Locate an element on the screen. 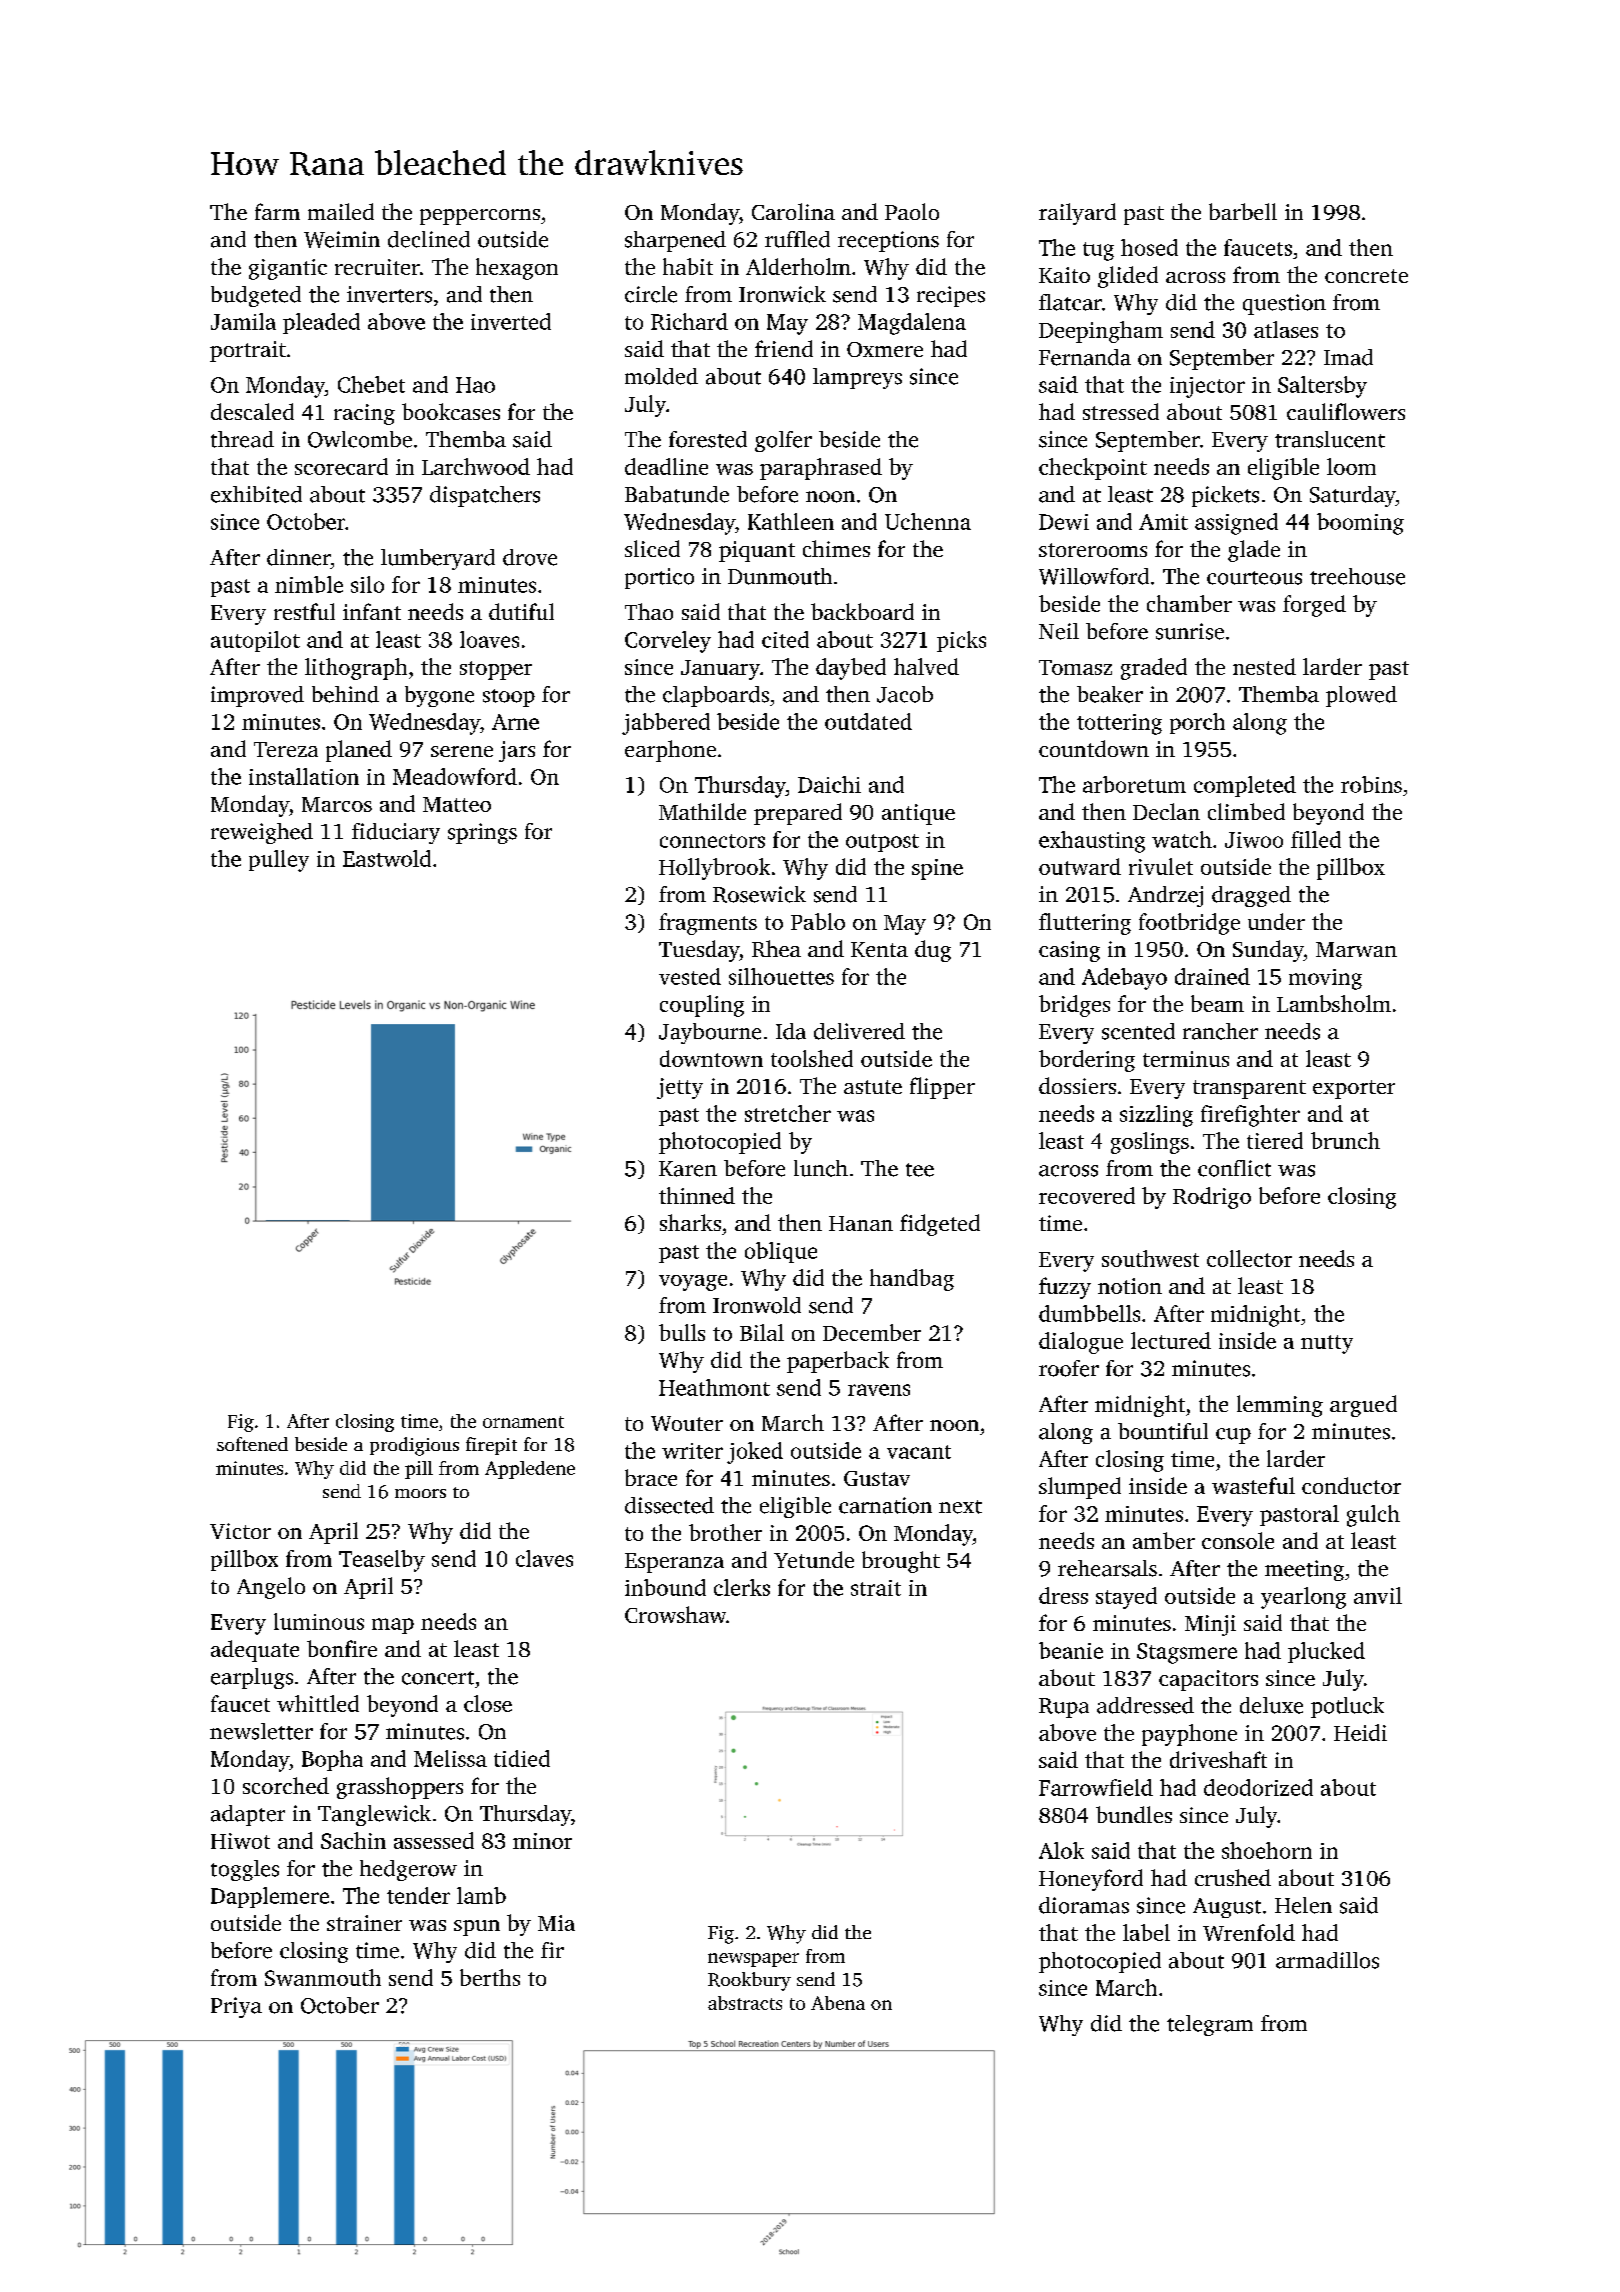 This screenshot has width=1620, height=2292. moors is located at coordinates (420, 1493).
